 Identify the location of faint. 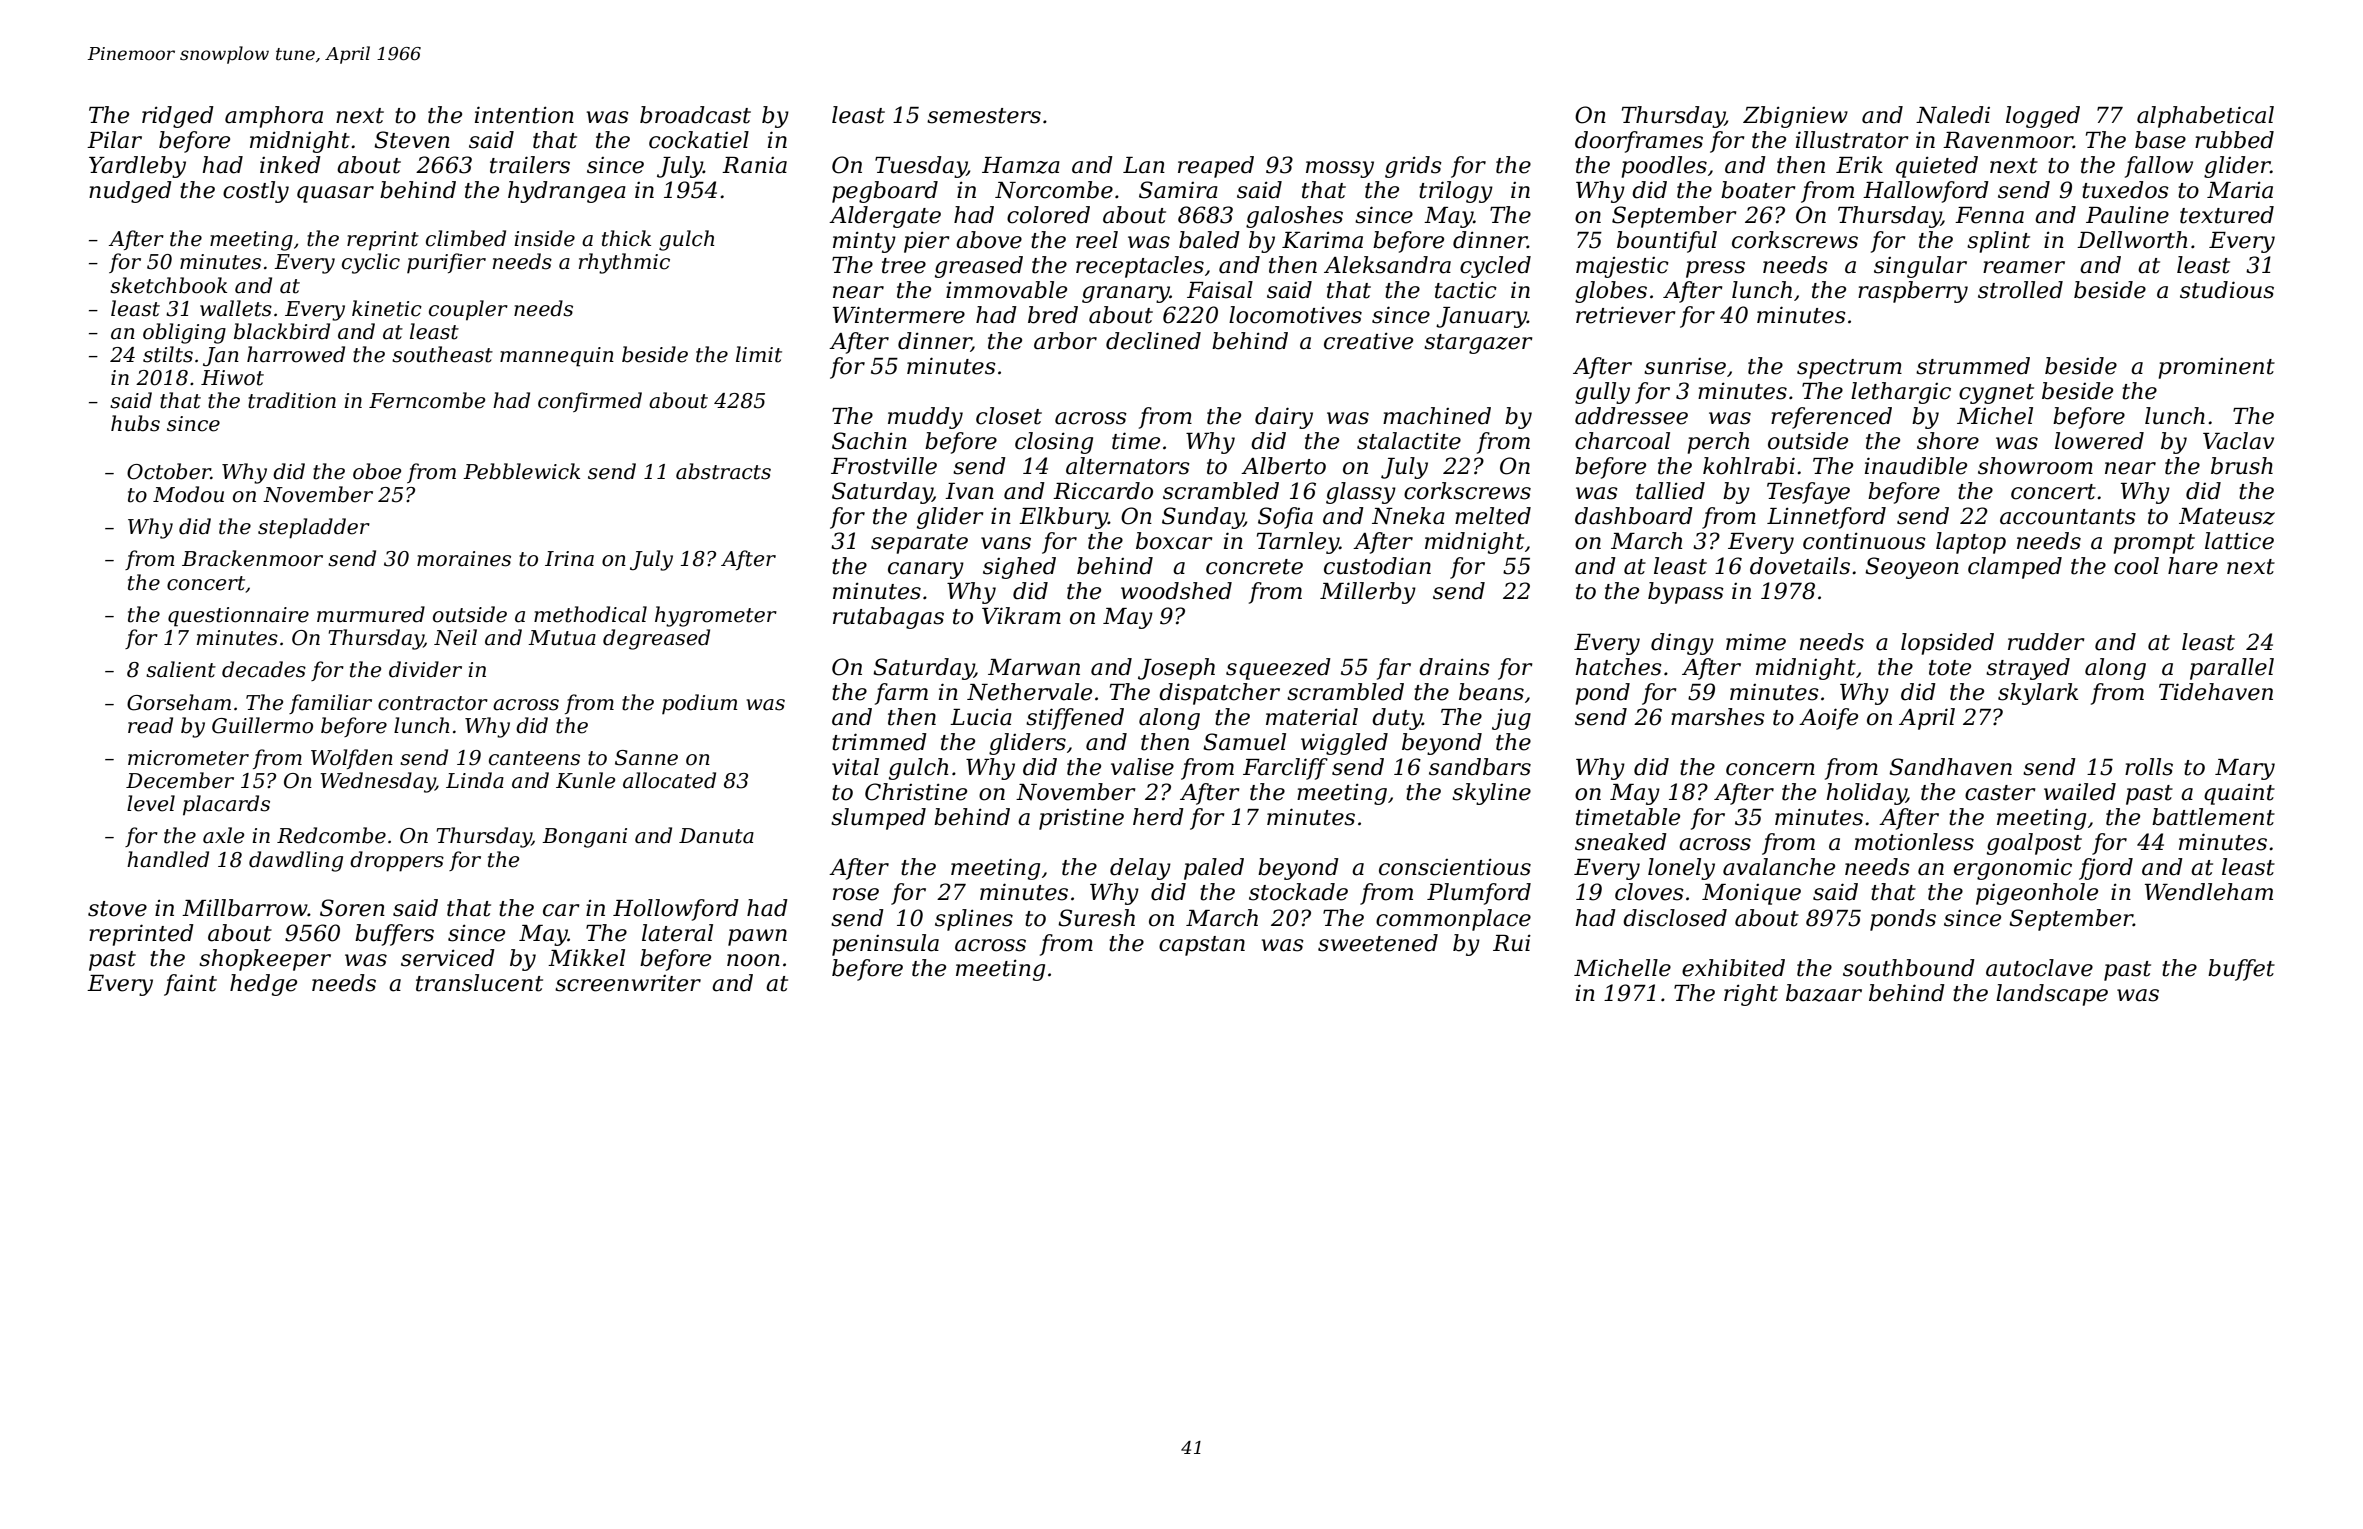
(190, 985).
